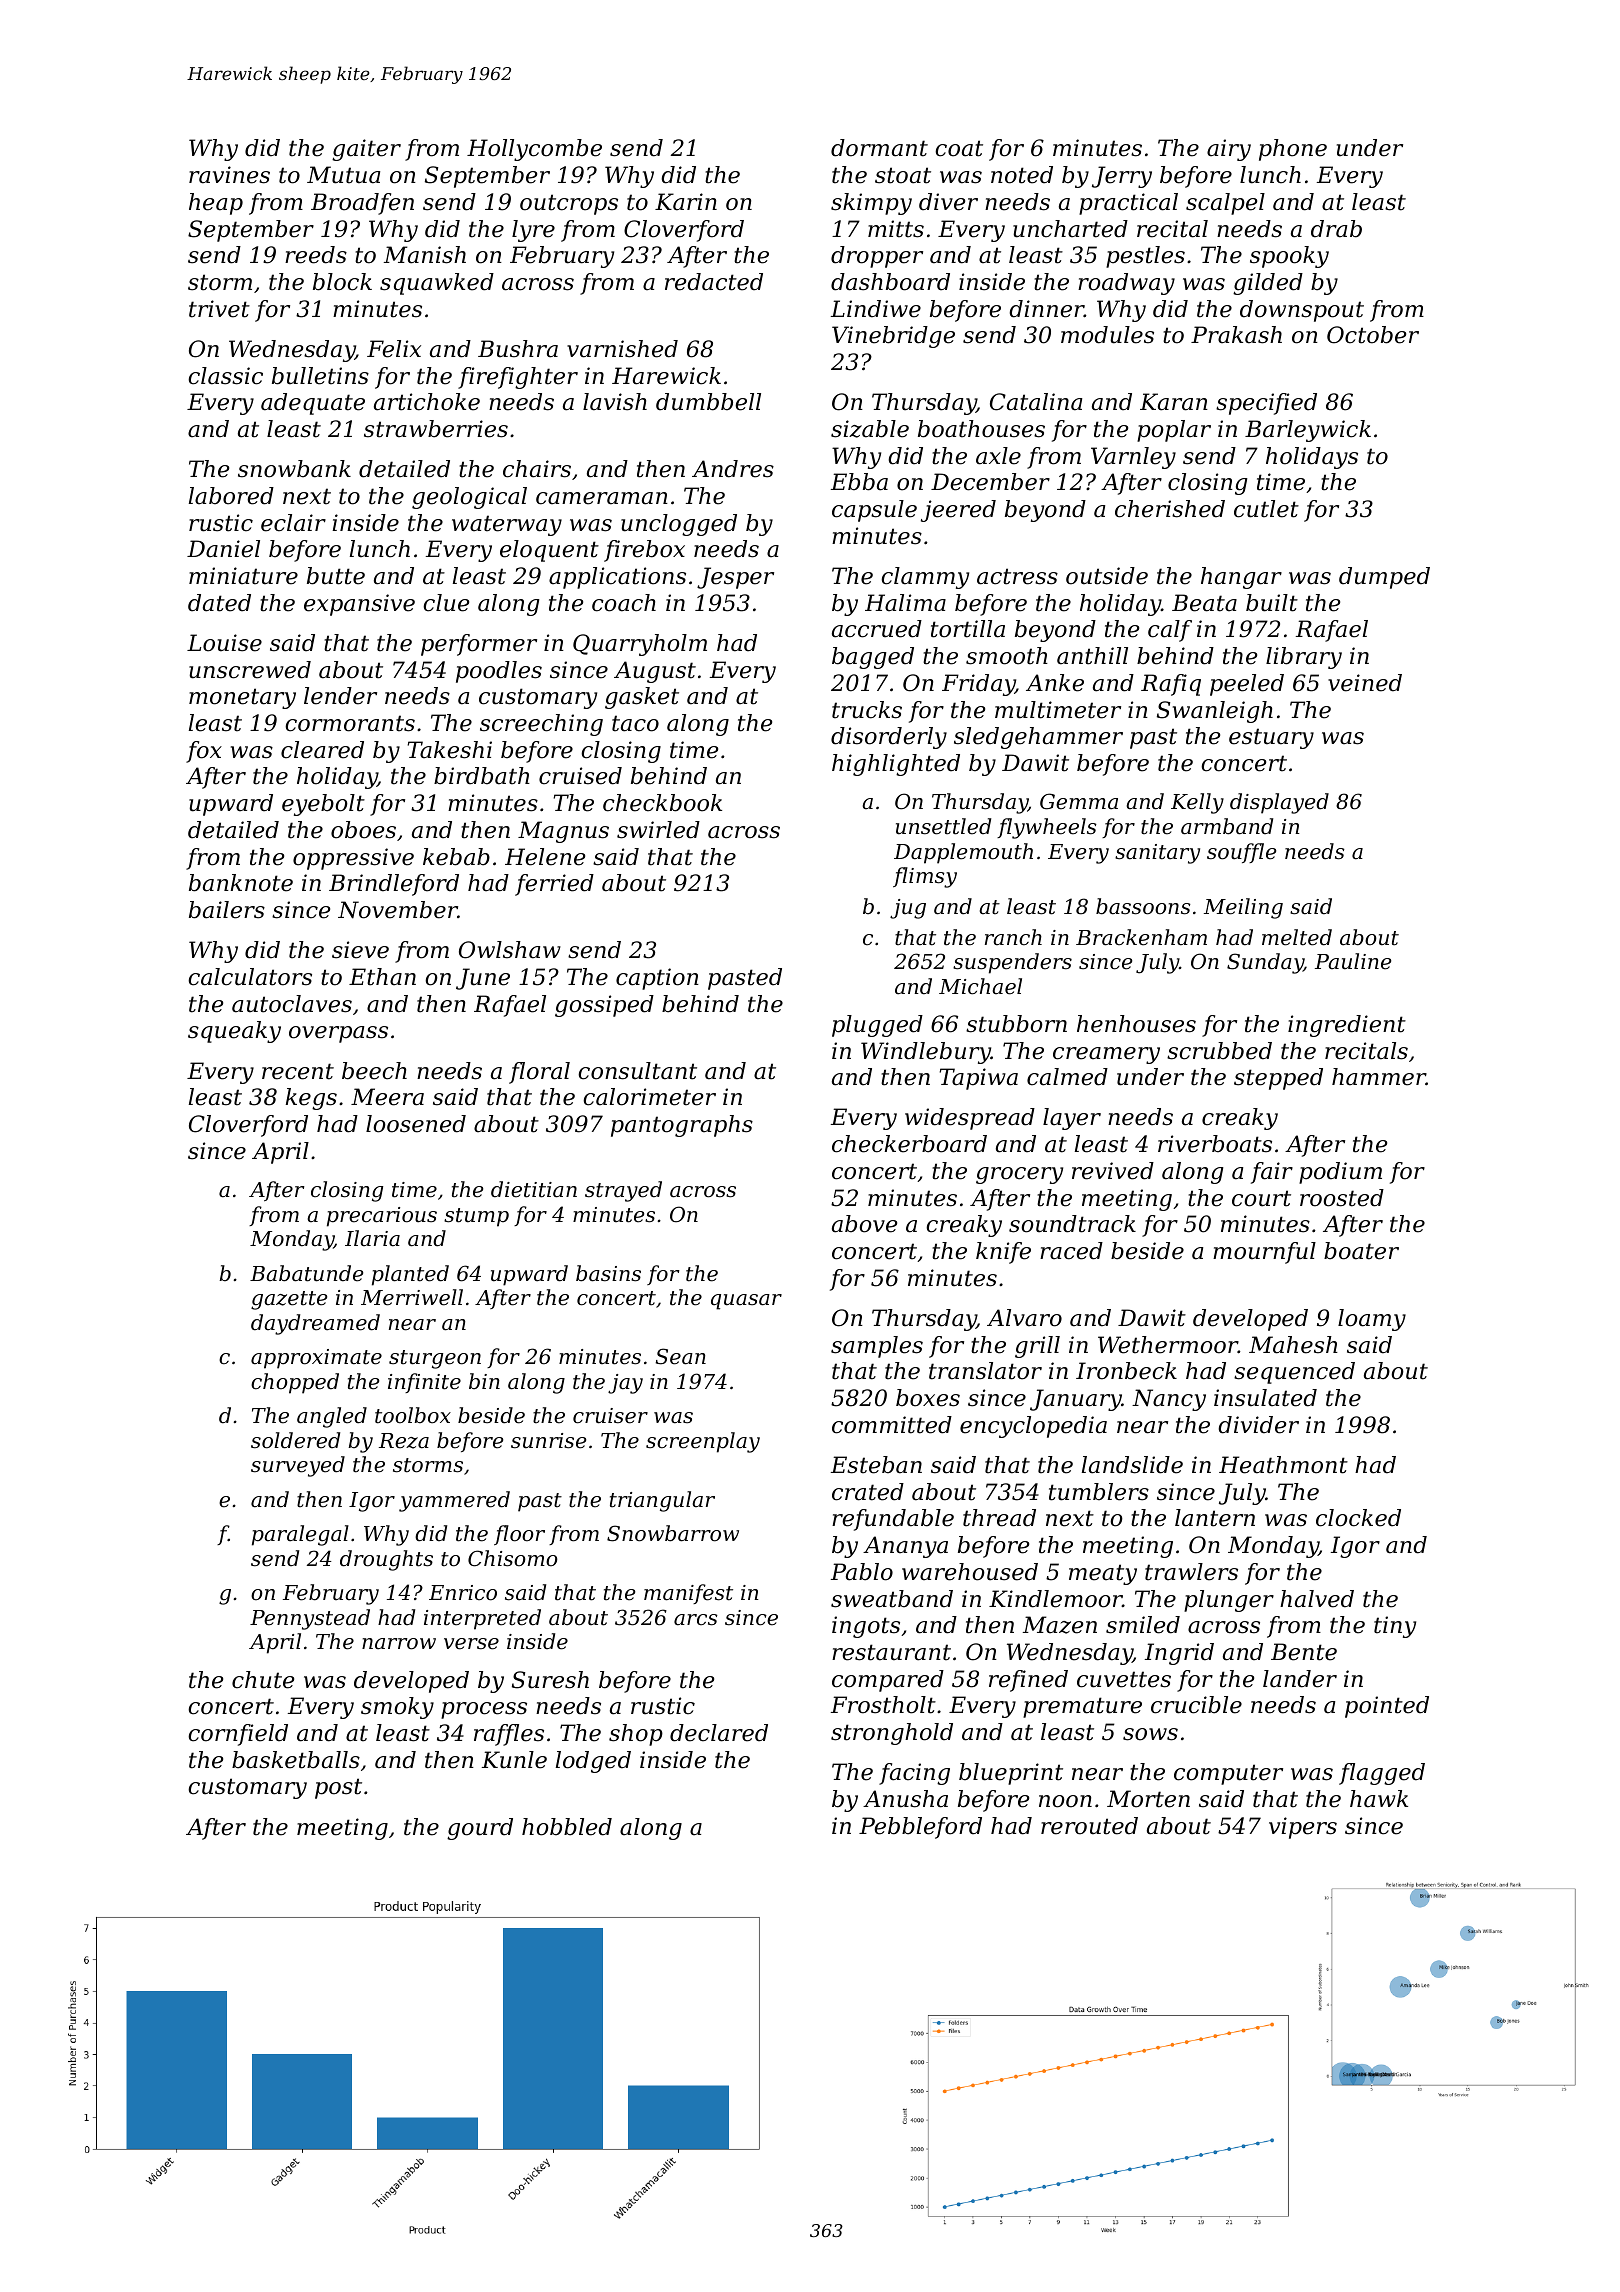 The width and height of the document is (1620, 2292). I want to click on gourd, so click(480, 1829).
